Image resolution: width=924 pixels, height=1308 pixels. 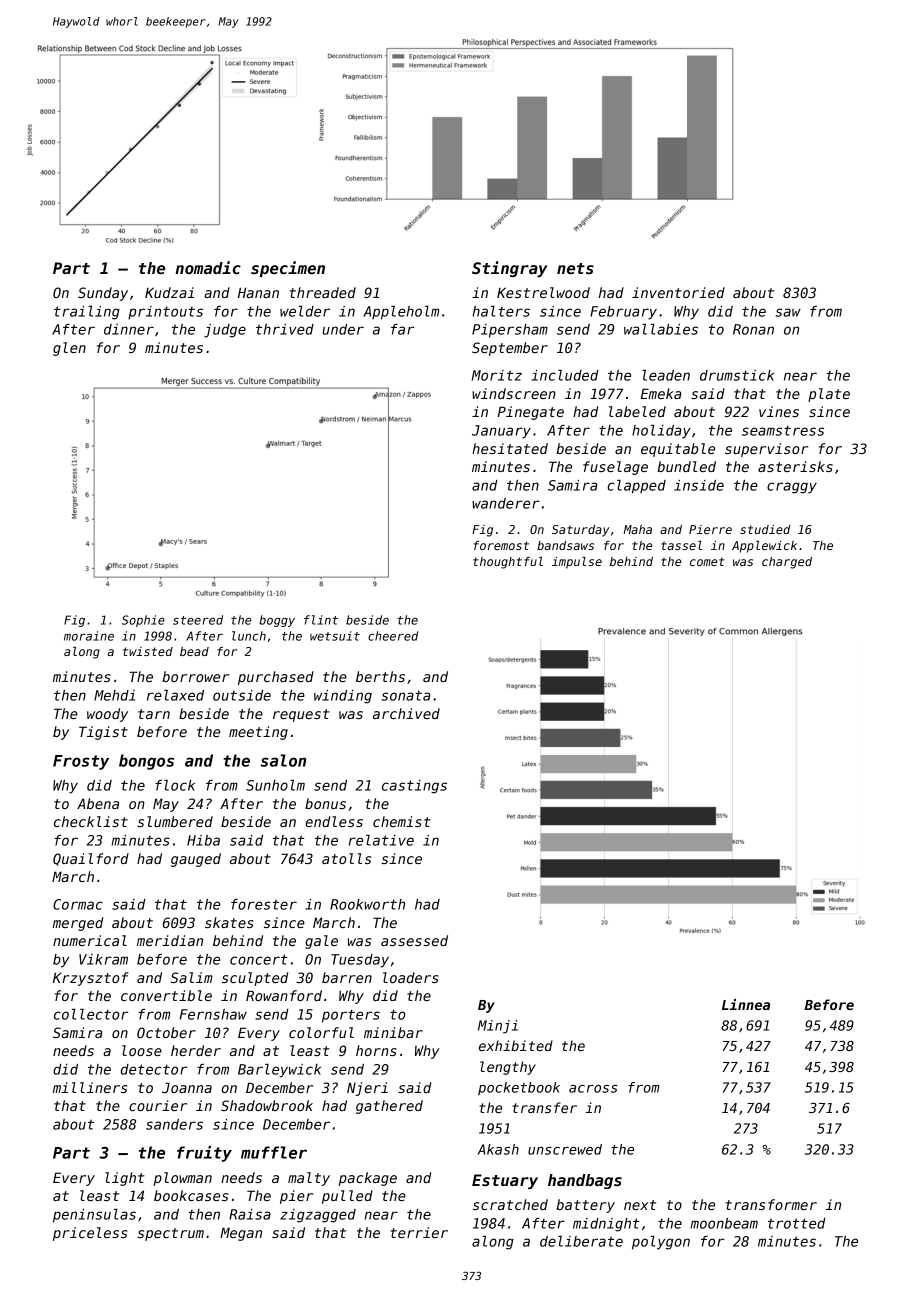 I want to click on Applewick, so click(x=764, y=547).
